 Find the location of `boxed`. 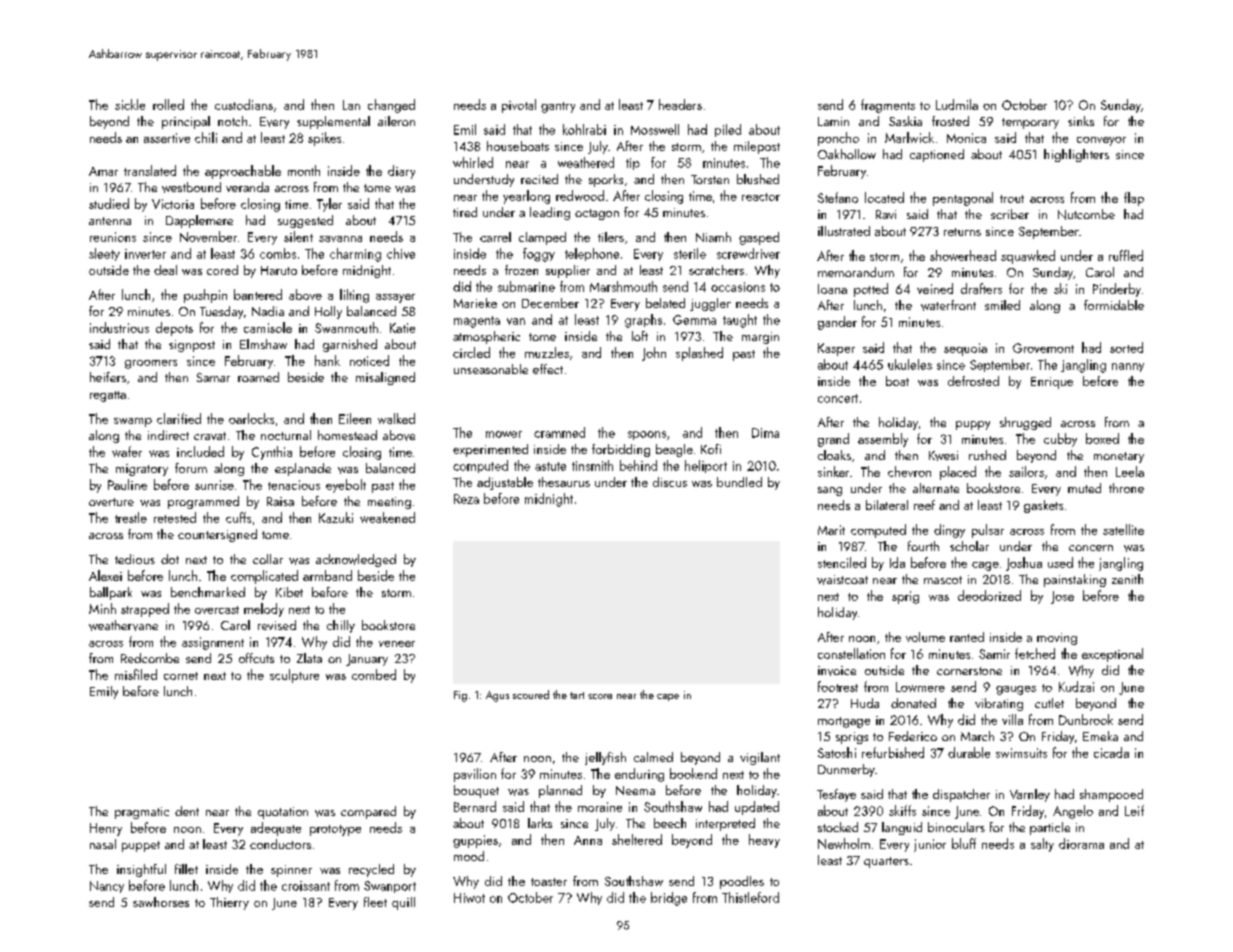

boxed is located at coordinates (1102, 438).
